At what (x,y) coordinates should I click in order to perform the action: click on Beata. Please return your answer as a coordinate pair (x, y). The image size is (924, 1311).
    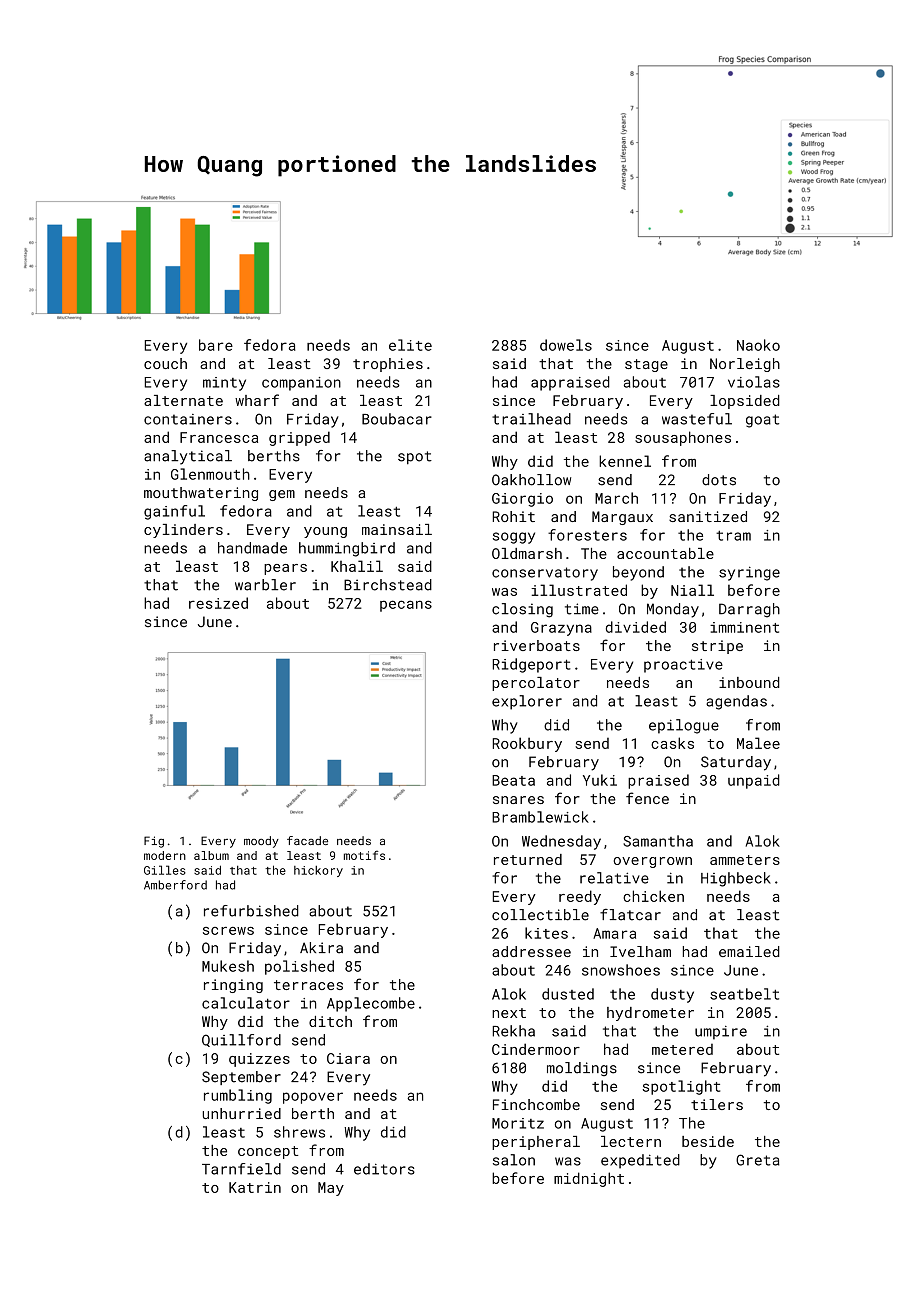
    Looking at the image, I should click on (513, 780).
